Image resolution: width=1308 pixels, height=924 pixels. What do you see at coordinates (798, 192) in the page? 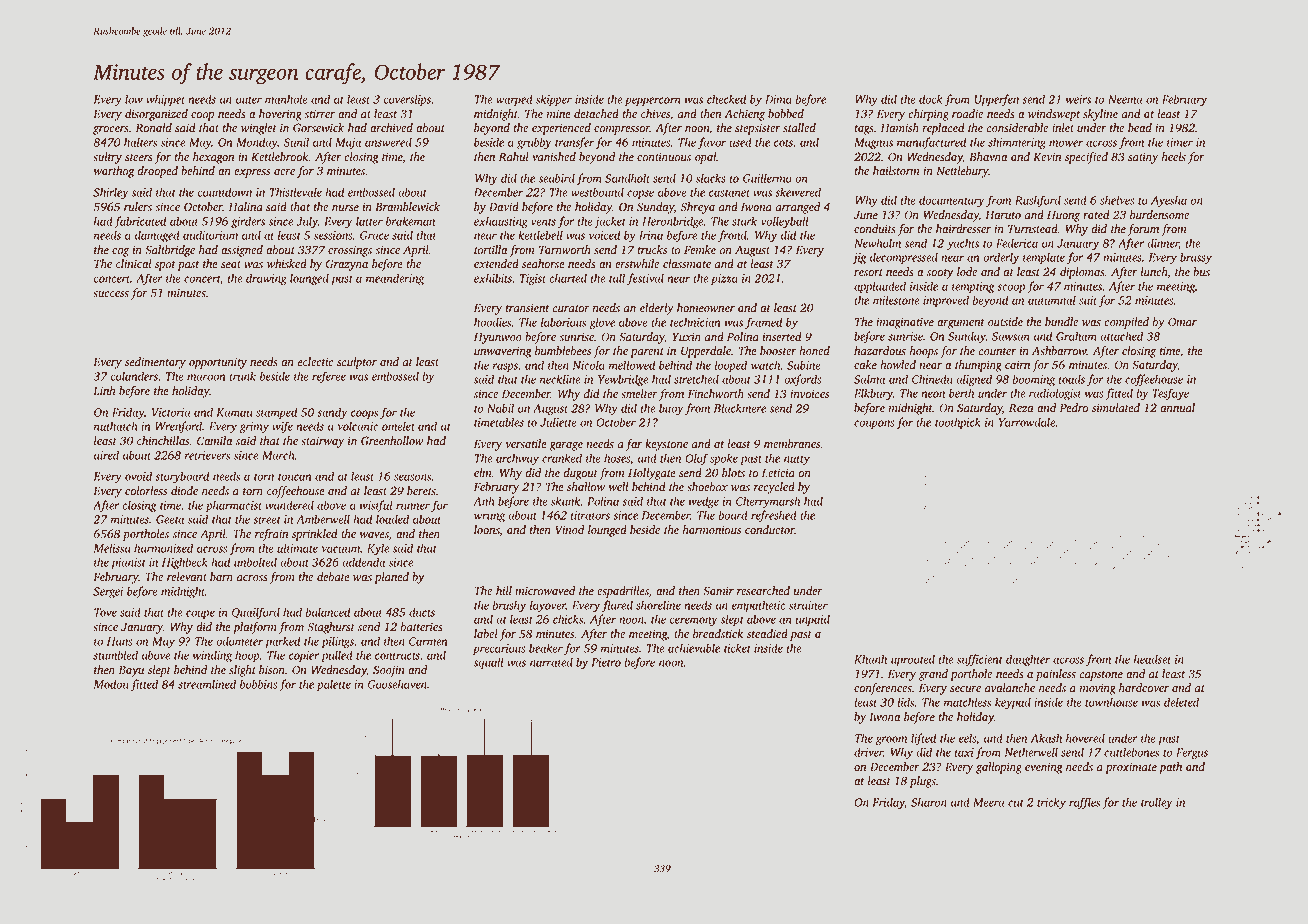
I see `skewered` at bounding box center [798, 192].
